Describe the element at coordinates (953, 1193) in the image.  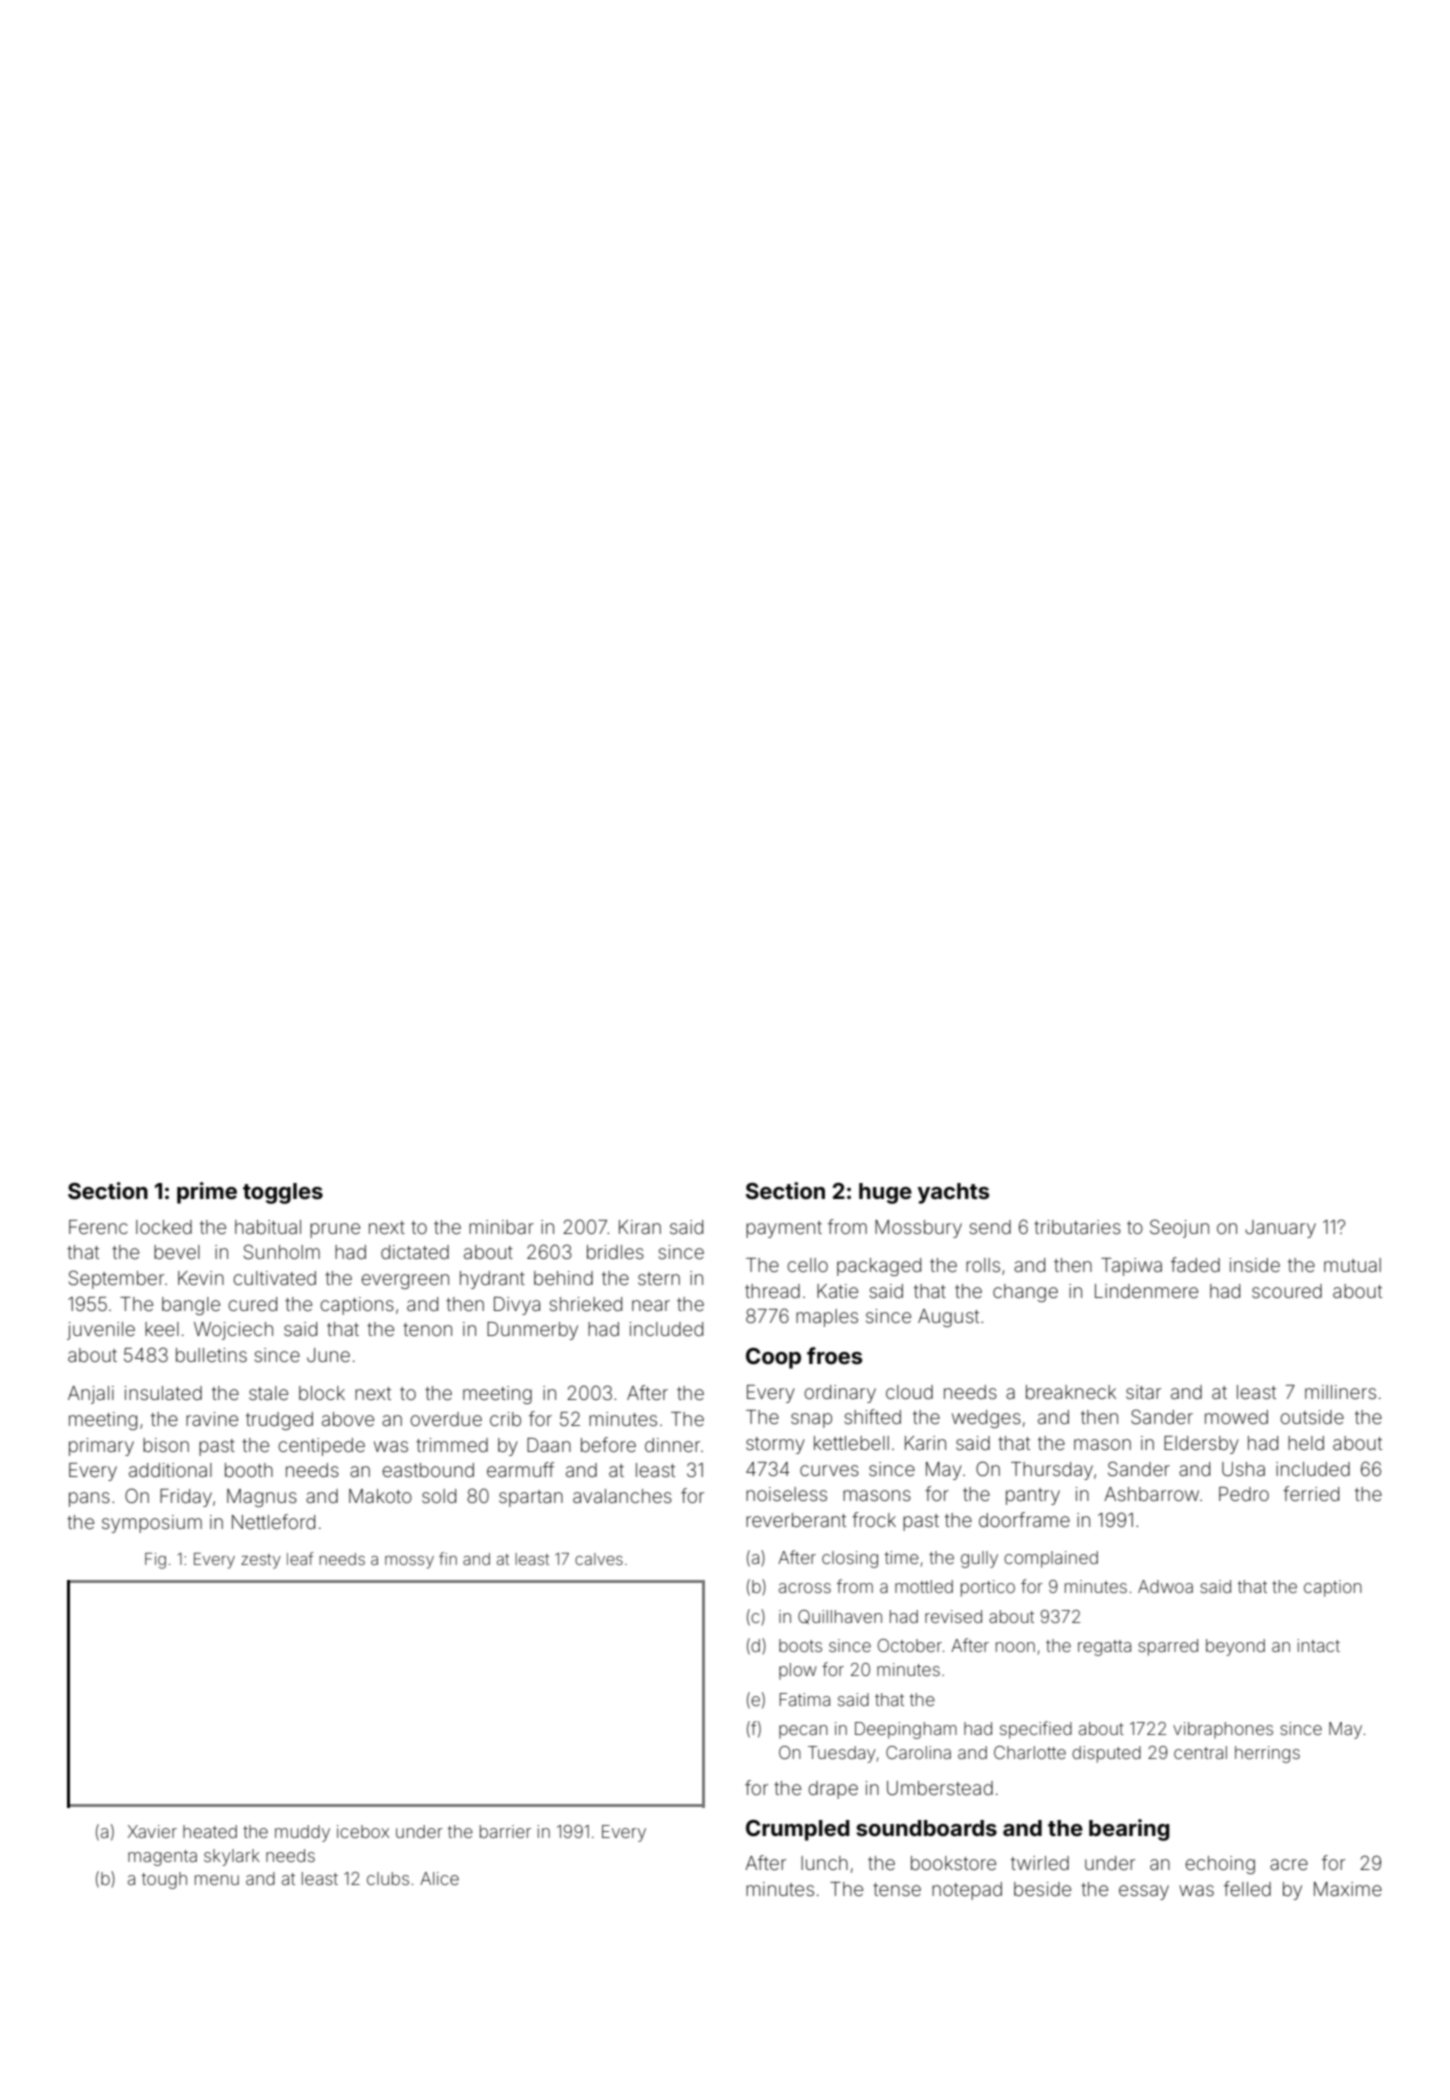
I see `yachts` at that location.
